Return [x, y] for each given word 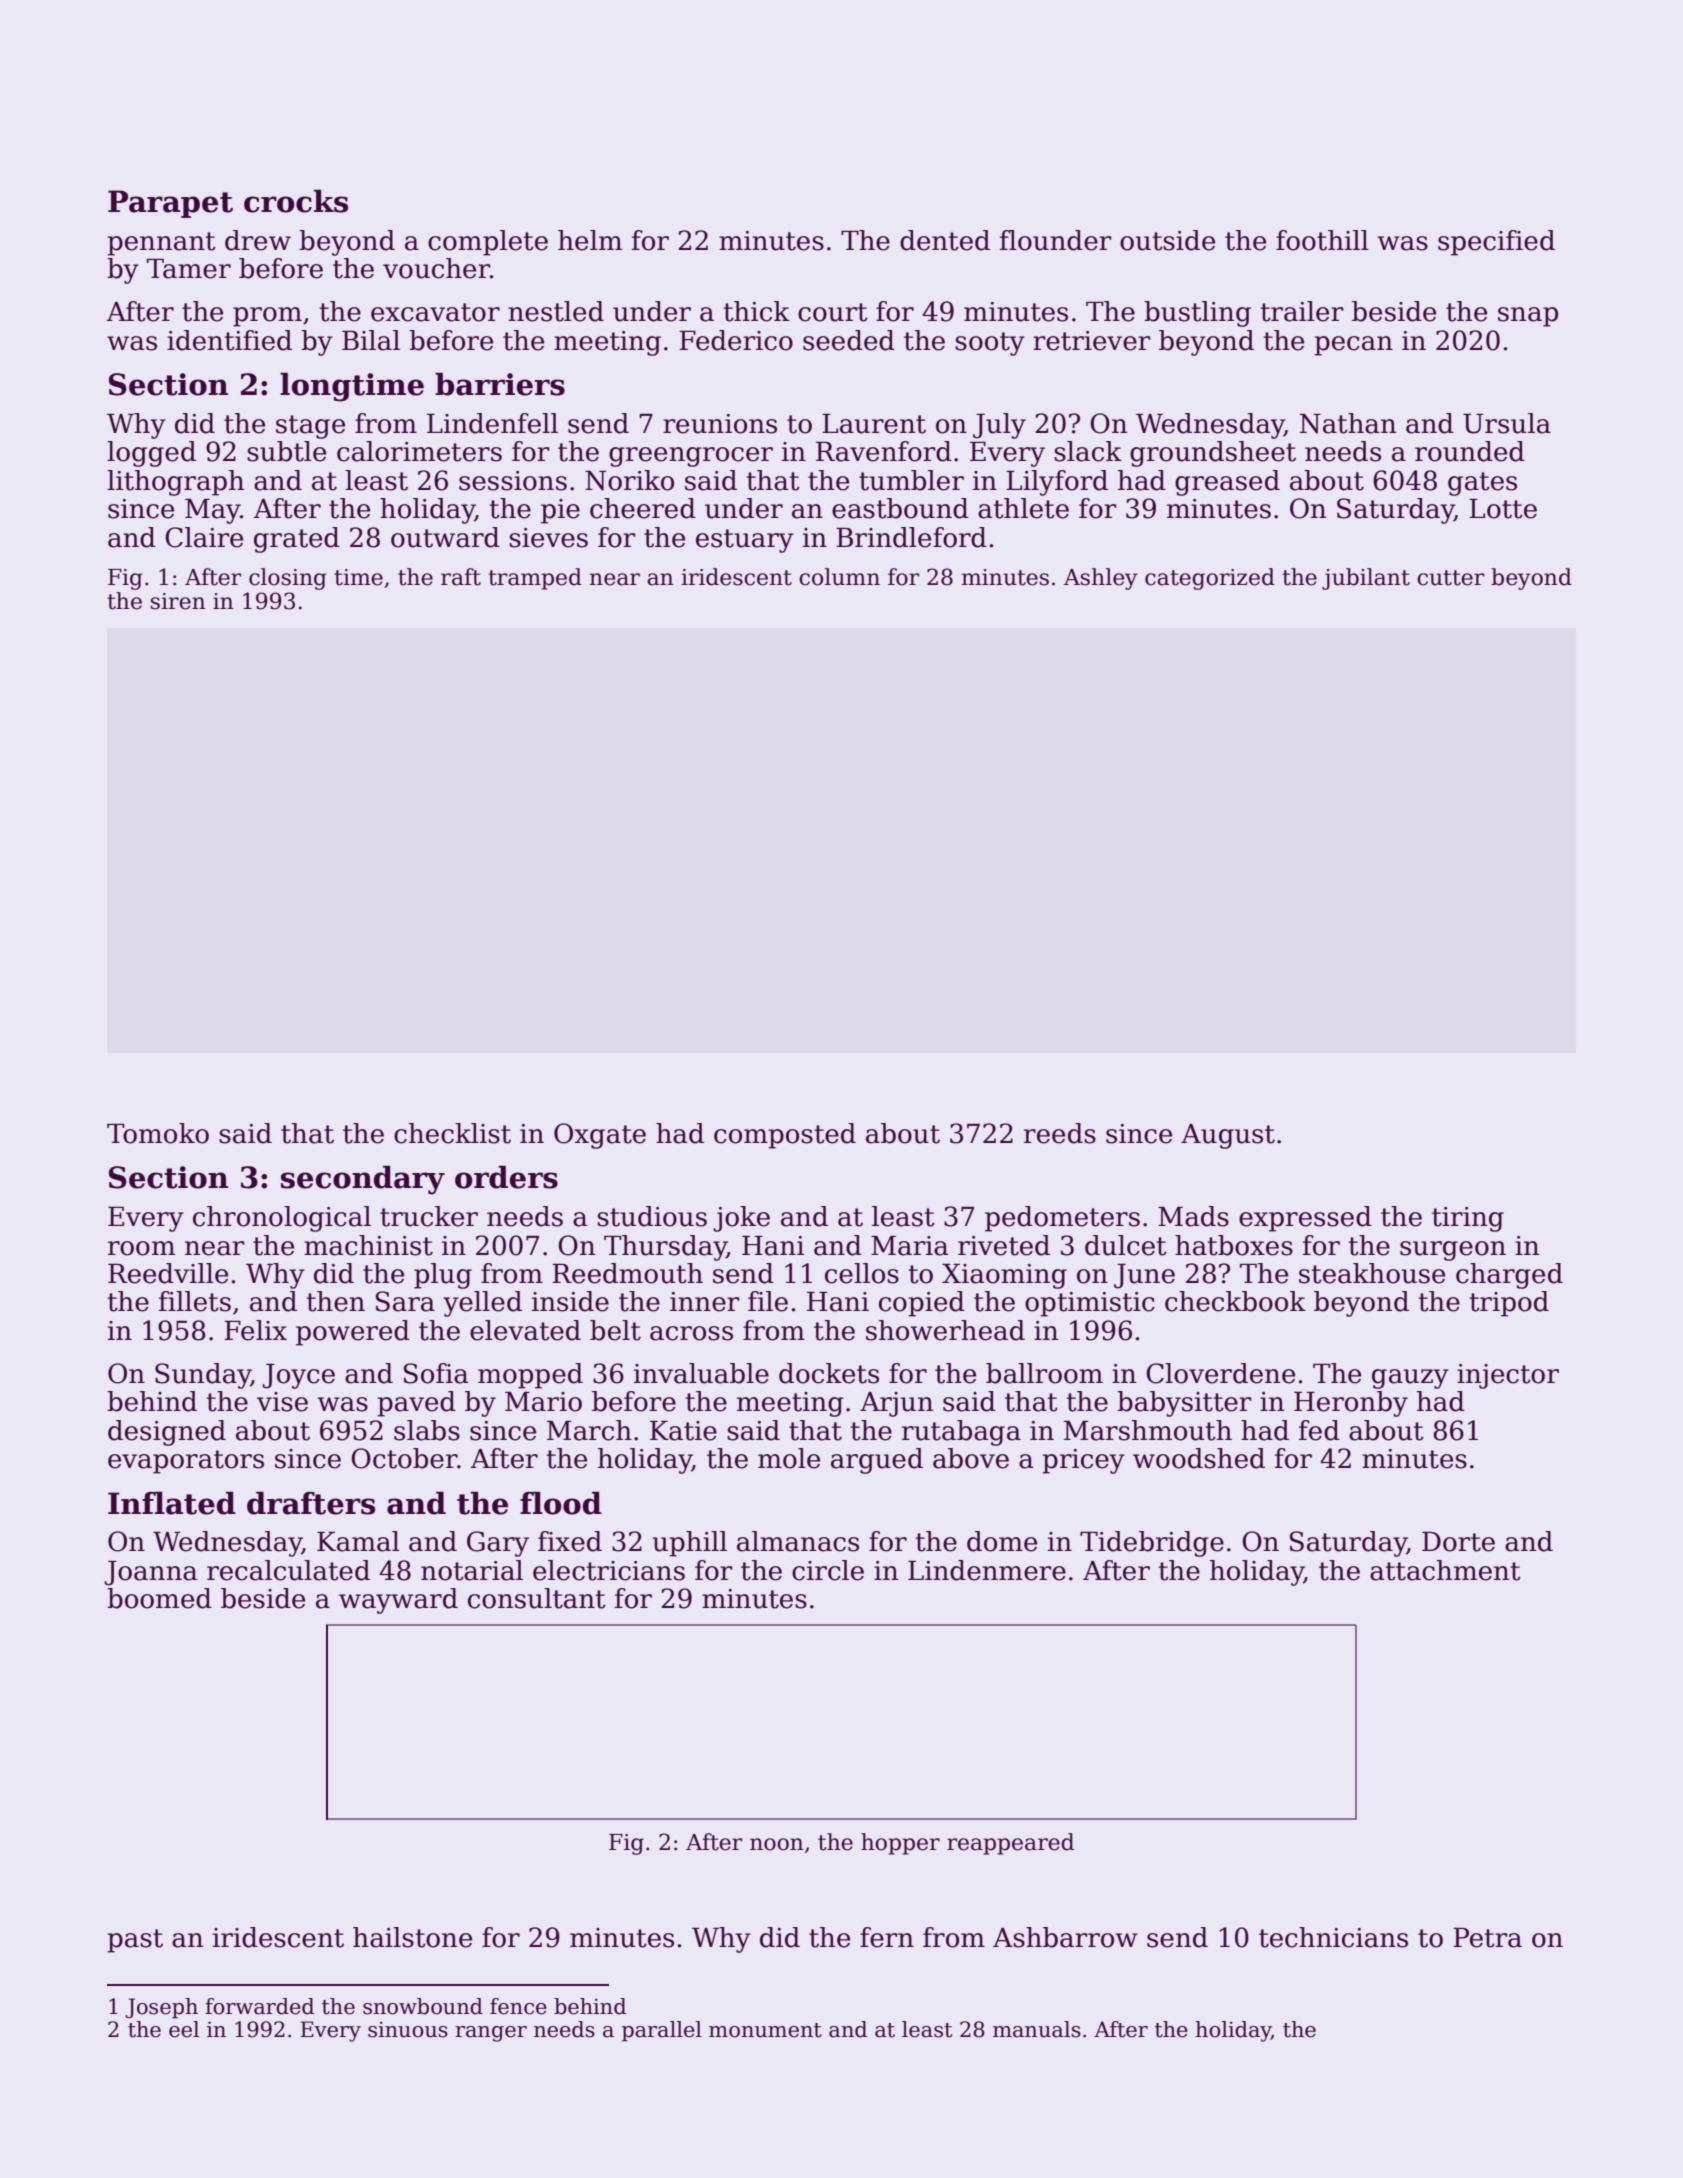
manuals [1037, 2029]
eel [184, 2029]
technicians [1333, 1937]
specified [1496, 243]
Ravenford [884, 451]
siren [178, 601]
